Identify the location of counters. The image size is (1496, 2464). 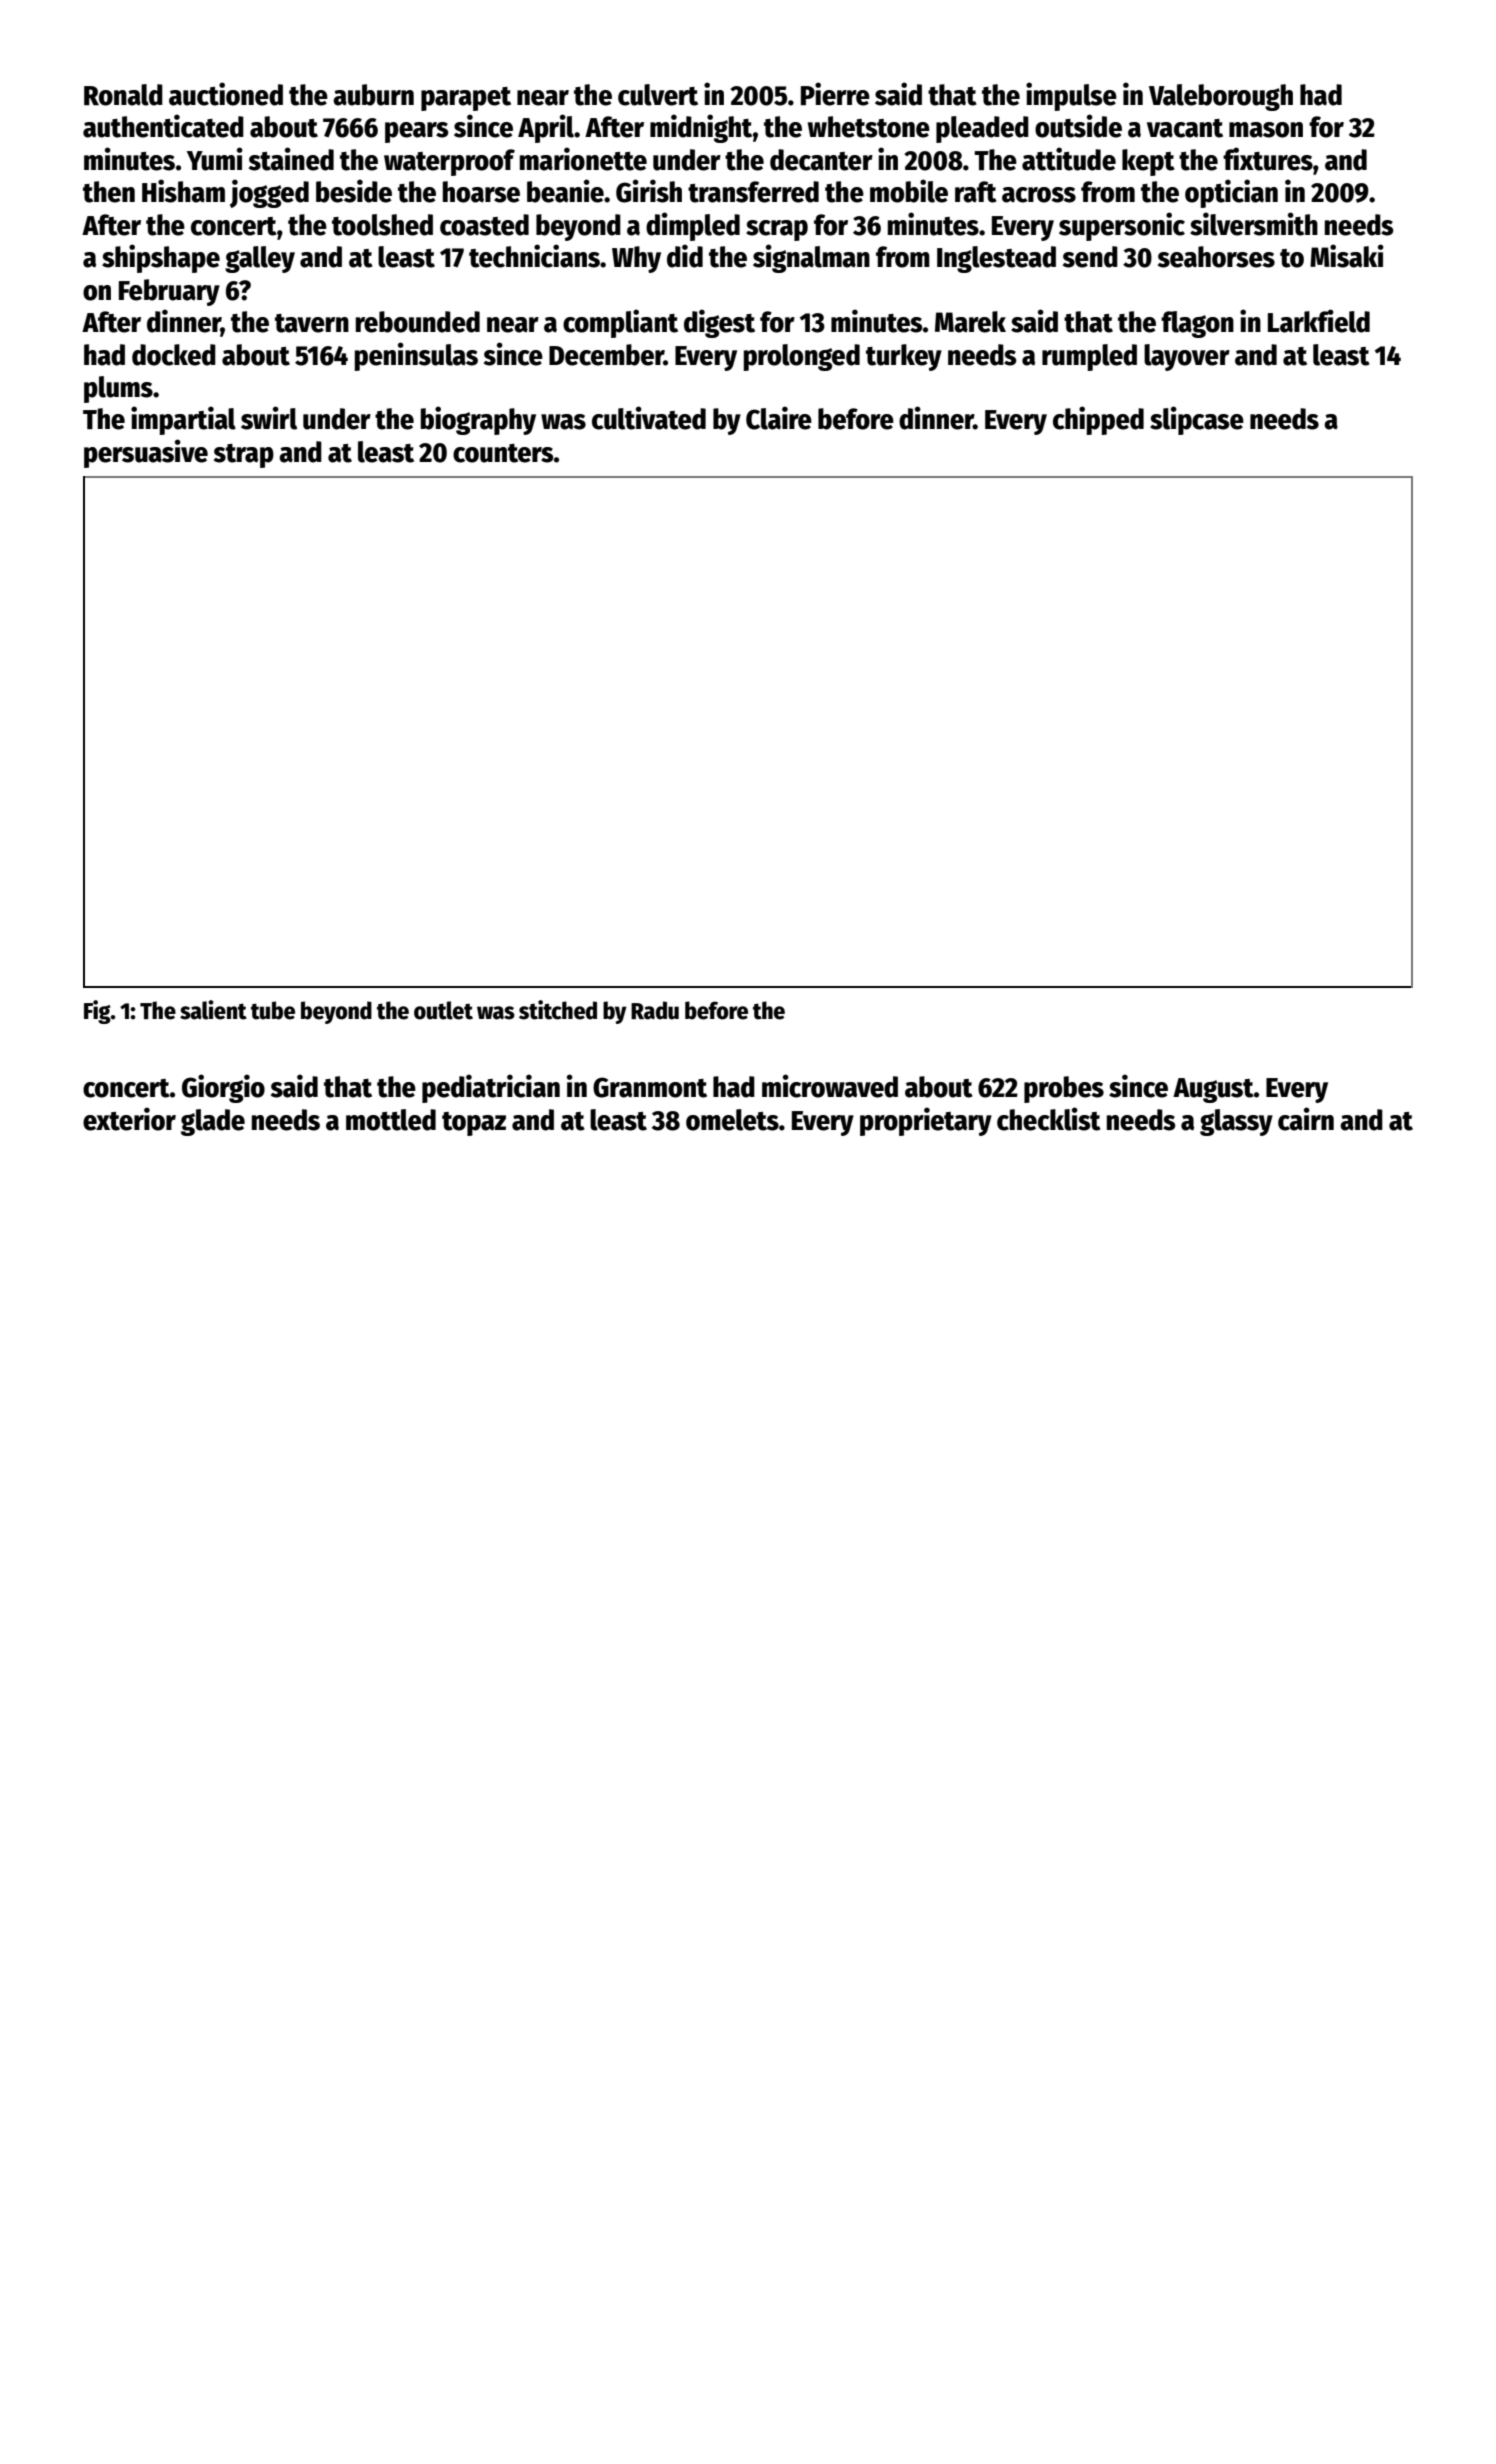
(503, 453).
